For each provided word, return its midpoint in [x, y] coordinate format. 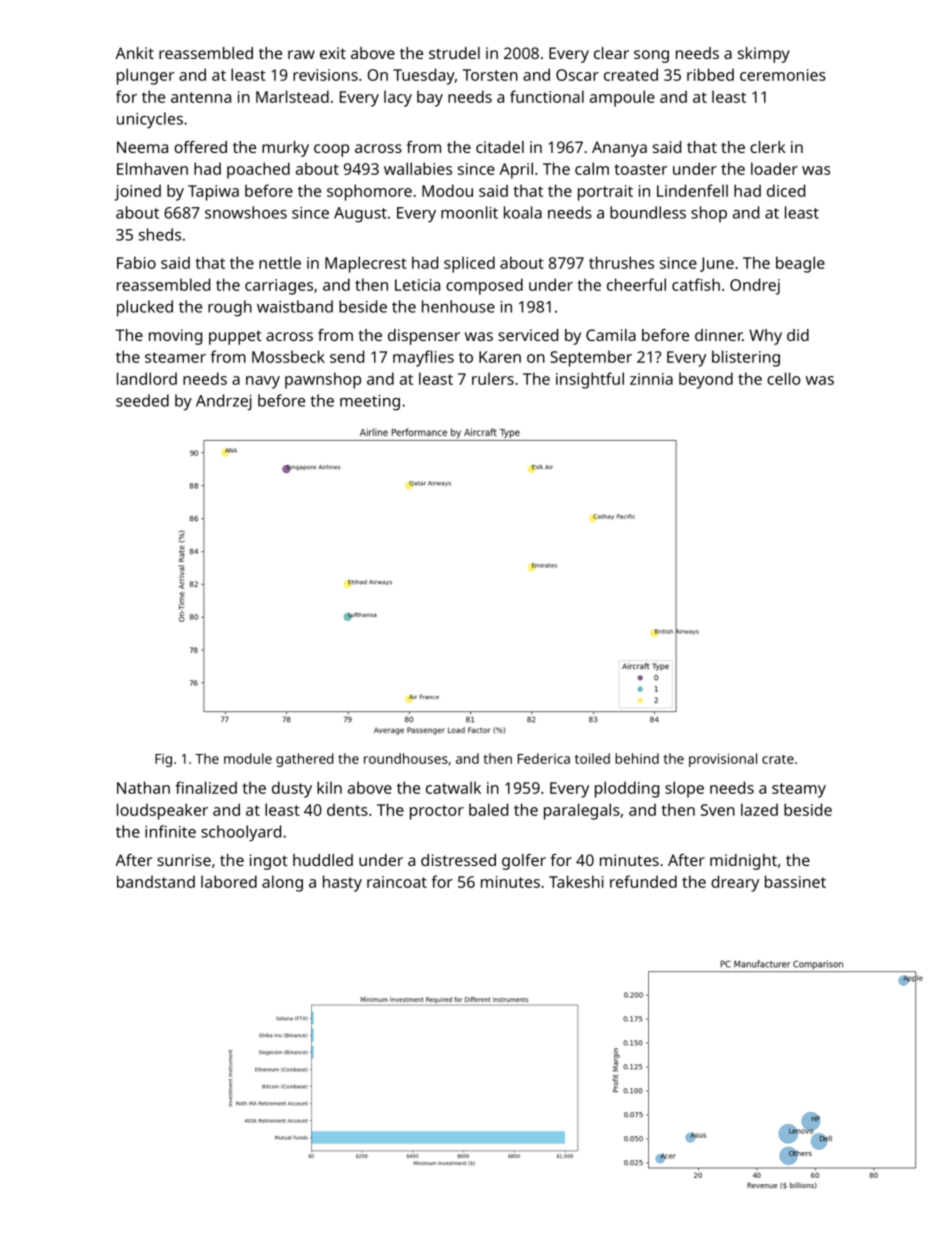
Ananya [619, 149]
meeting [370, 403]
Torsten [490, 75]
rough [230, 308]
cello [784, 378]
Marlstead [292, 96]
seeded [142, 400]
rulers [493, 378]
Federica [544, 758]
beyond [706, 380]
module [248, 758]
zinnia [651, 379]
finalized [206, 787]
